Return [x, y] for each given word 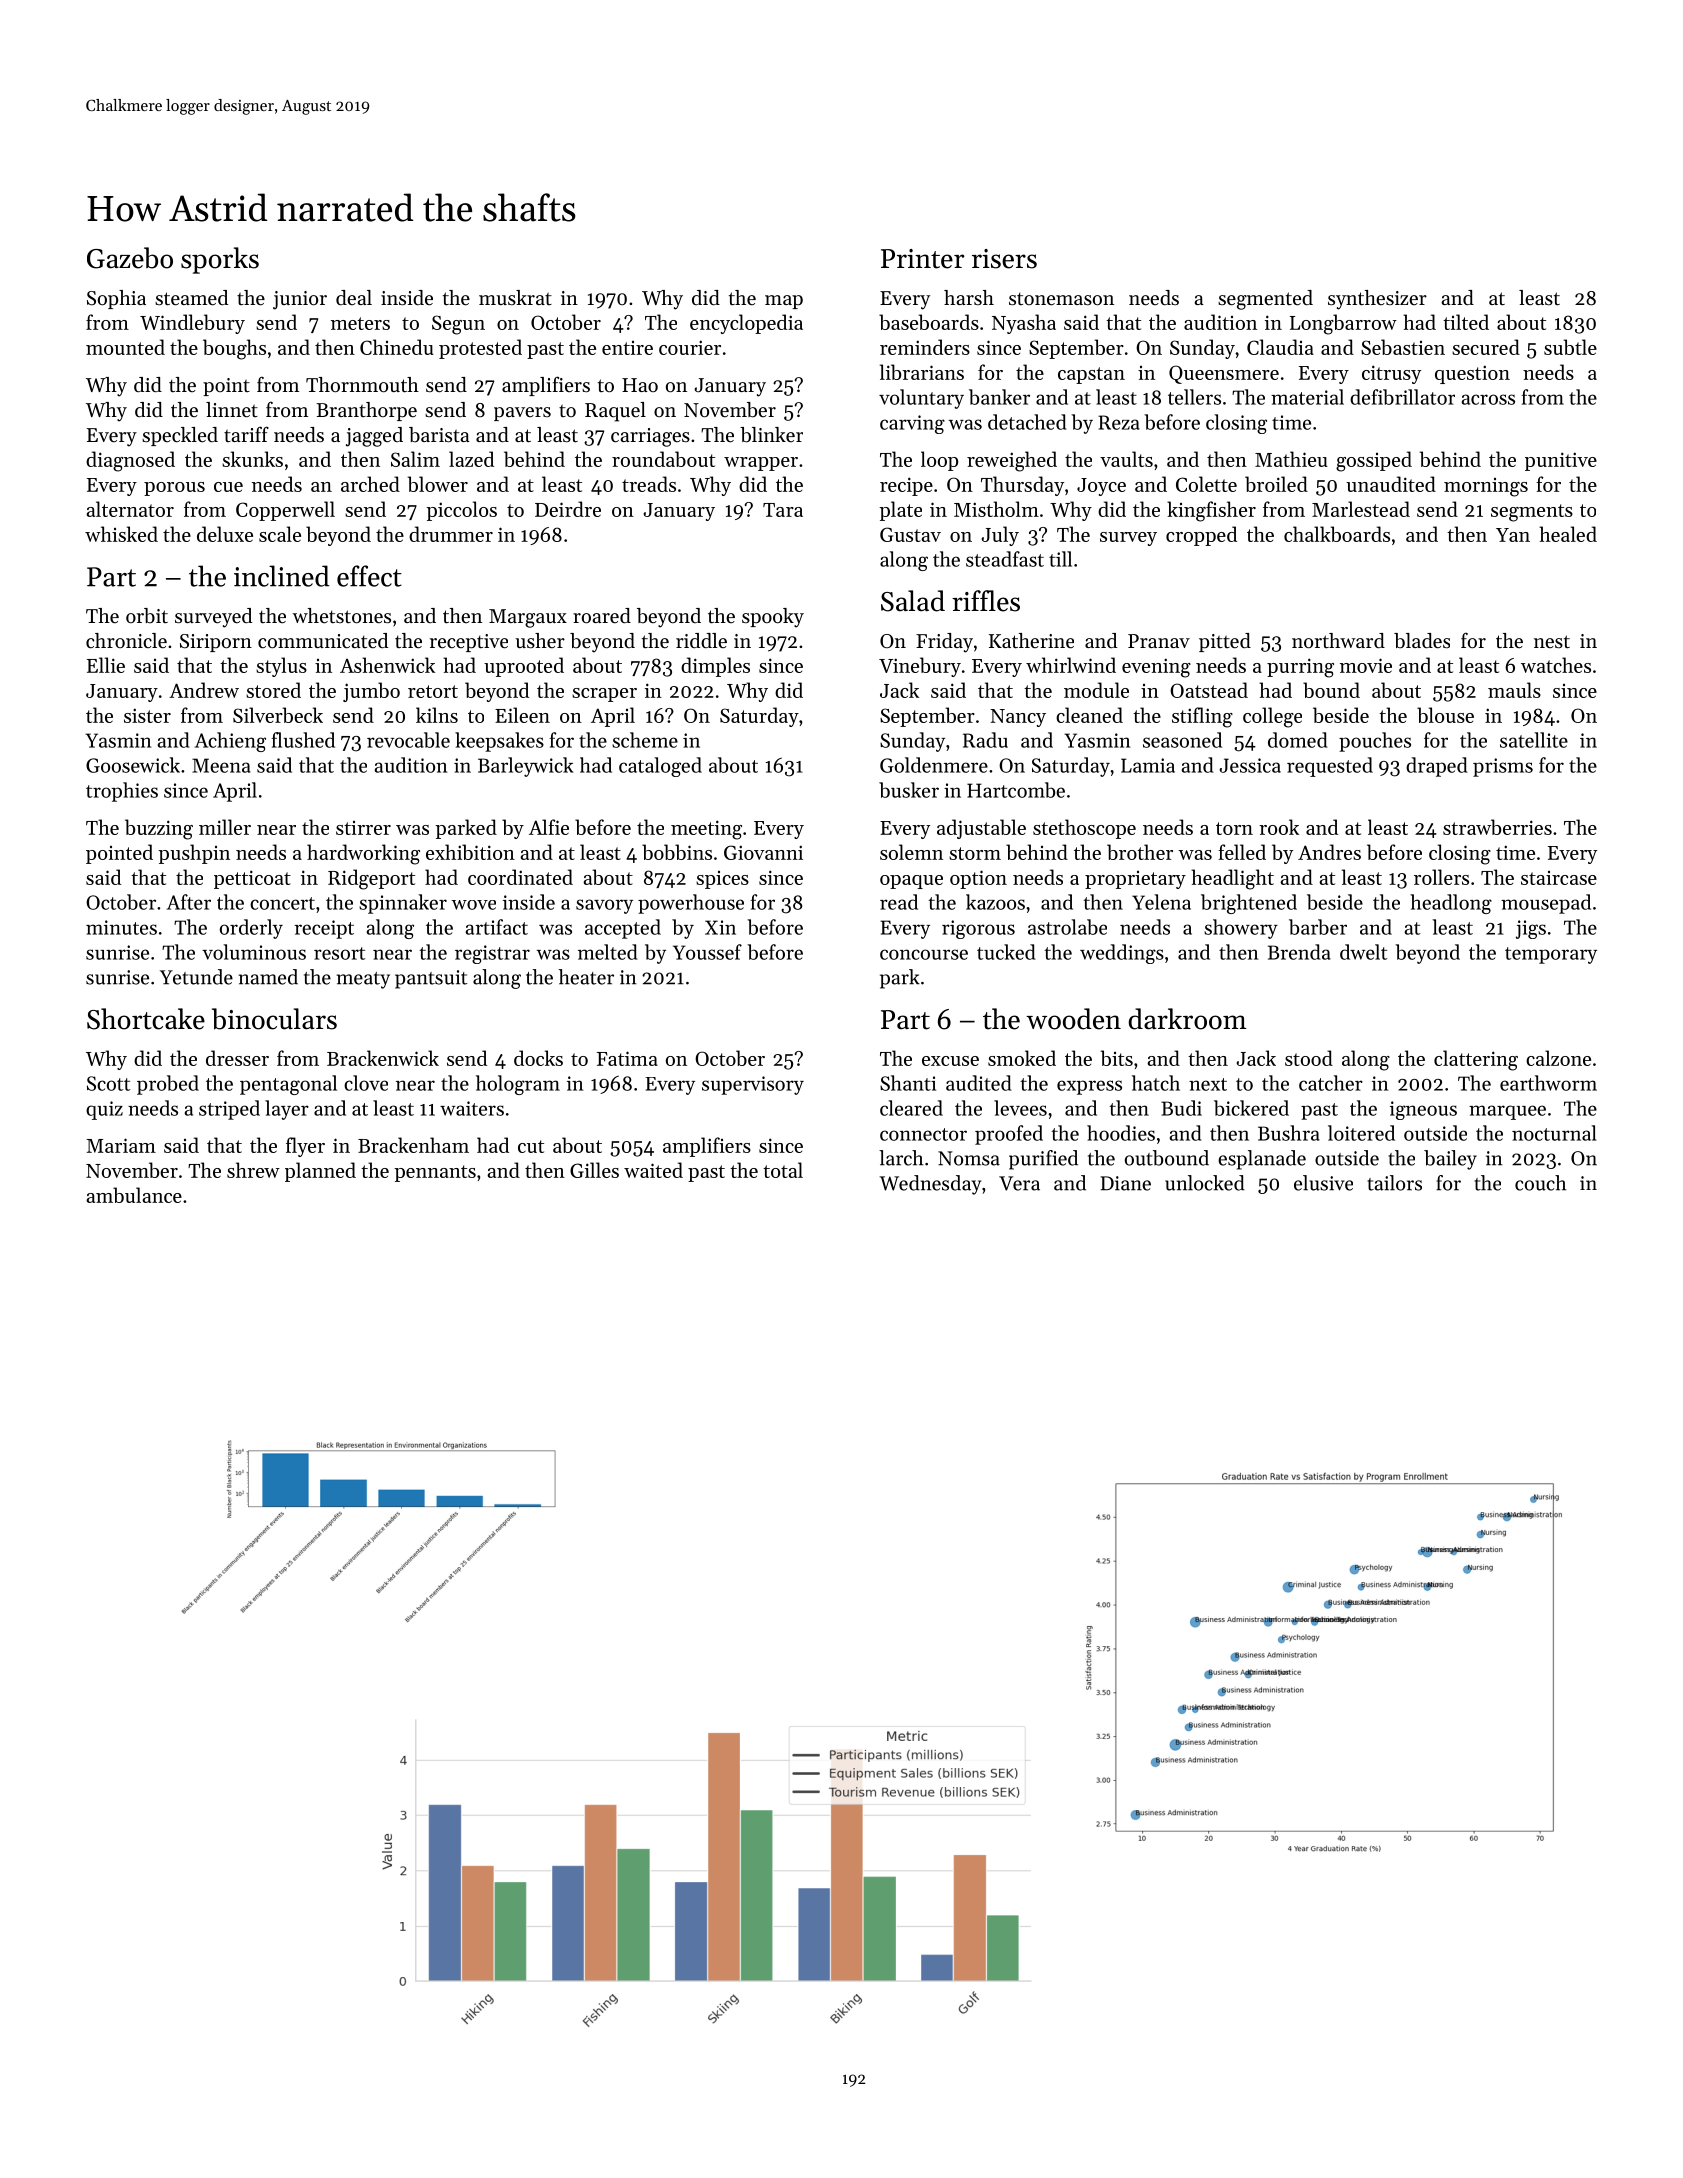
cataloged [660, 767]
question [1472, 374]
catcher [1331, 1083]
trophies [122, 792]
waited [653, 1170]
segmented [1265, 300]
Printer [923, 259]
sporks [220, 260]
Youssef [707, 952]
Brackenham [413, 1145]
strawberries [1497, 827]
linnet [232, 410]
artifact [496, 927]
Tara [783, 510]
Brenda [1299, 952]
